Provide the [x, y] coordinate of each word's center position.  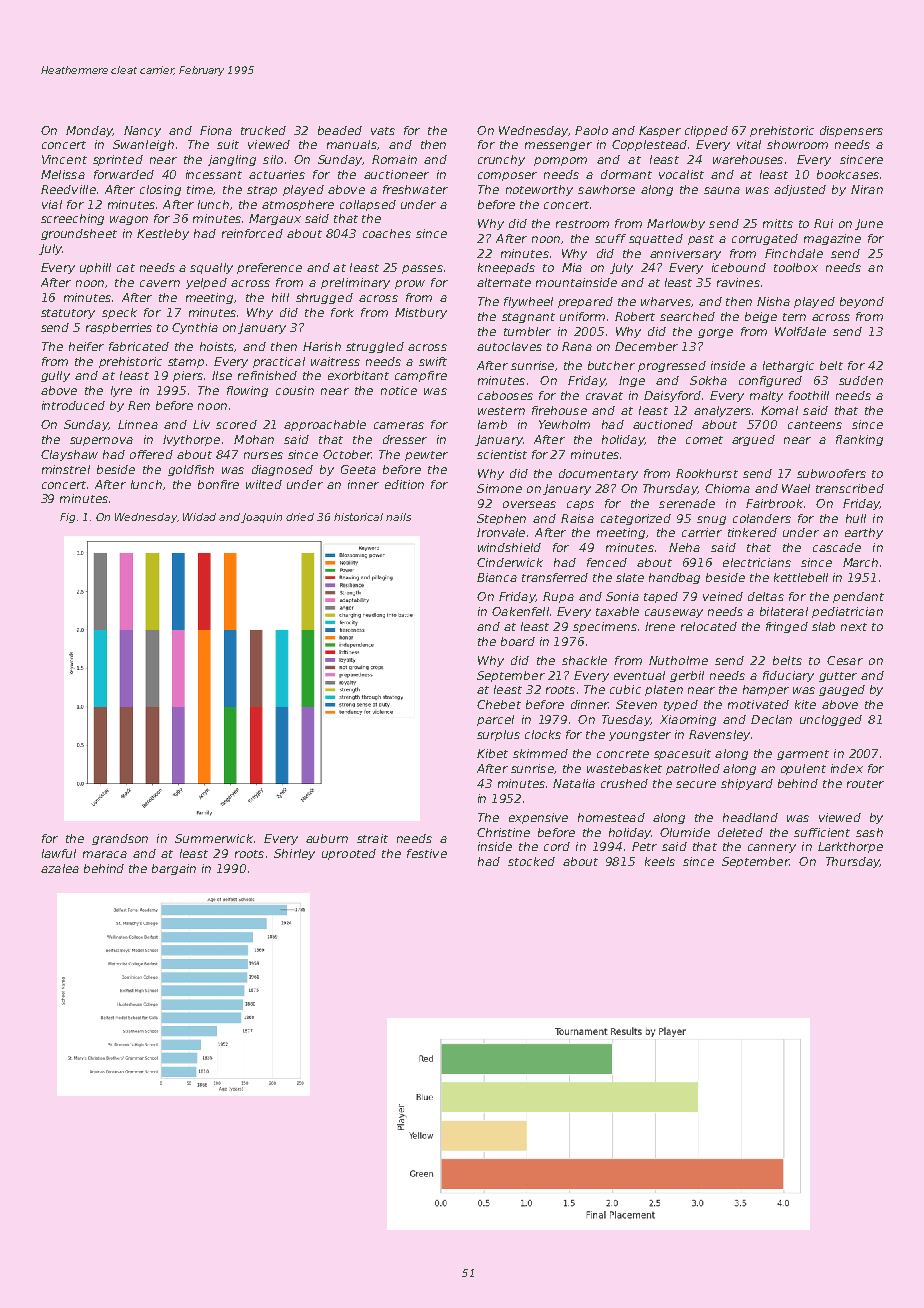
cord [557, 846]
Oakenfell [520, 611]
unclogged [831, 720]
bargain [174, 869]
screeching [72, 219]
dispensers [851, 131]
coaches [387, 233]
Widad [199, 517]
